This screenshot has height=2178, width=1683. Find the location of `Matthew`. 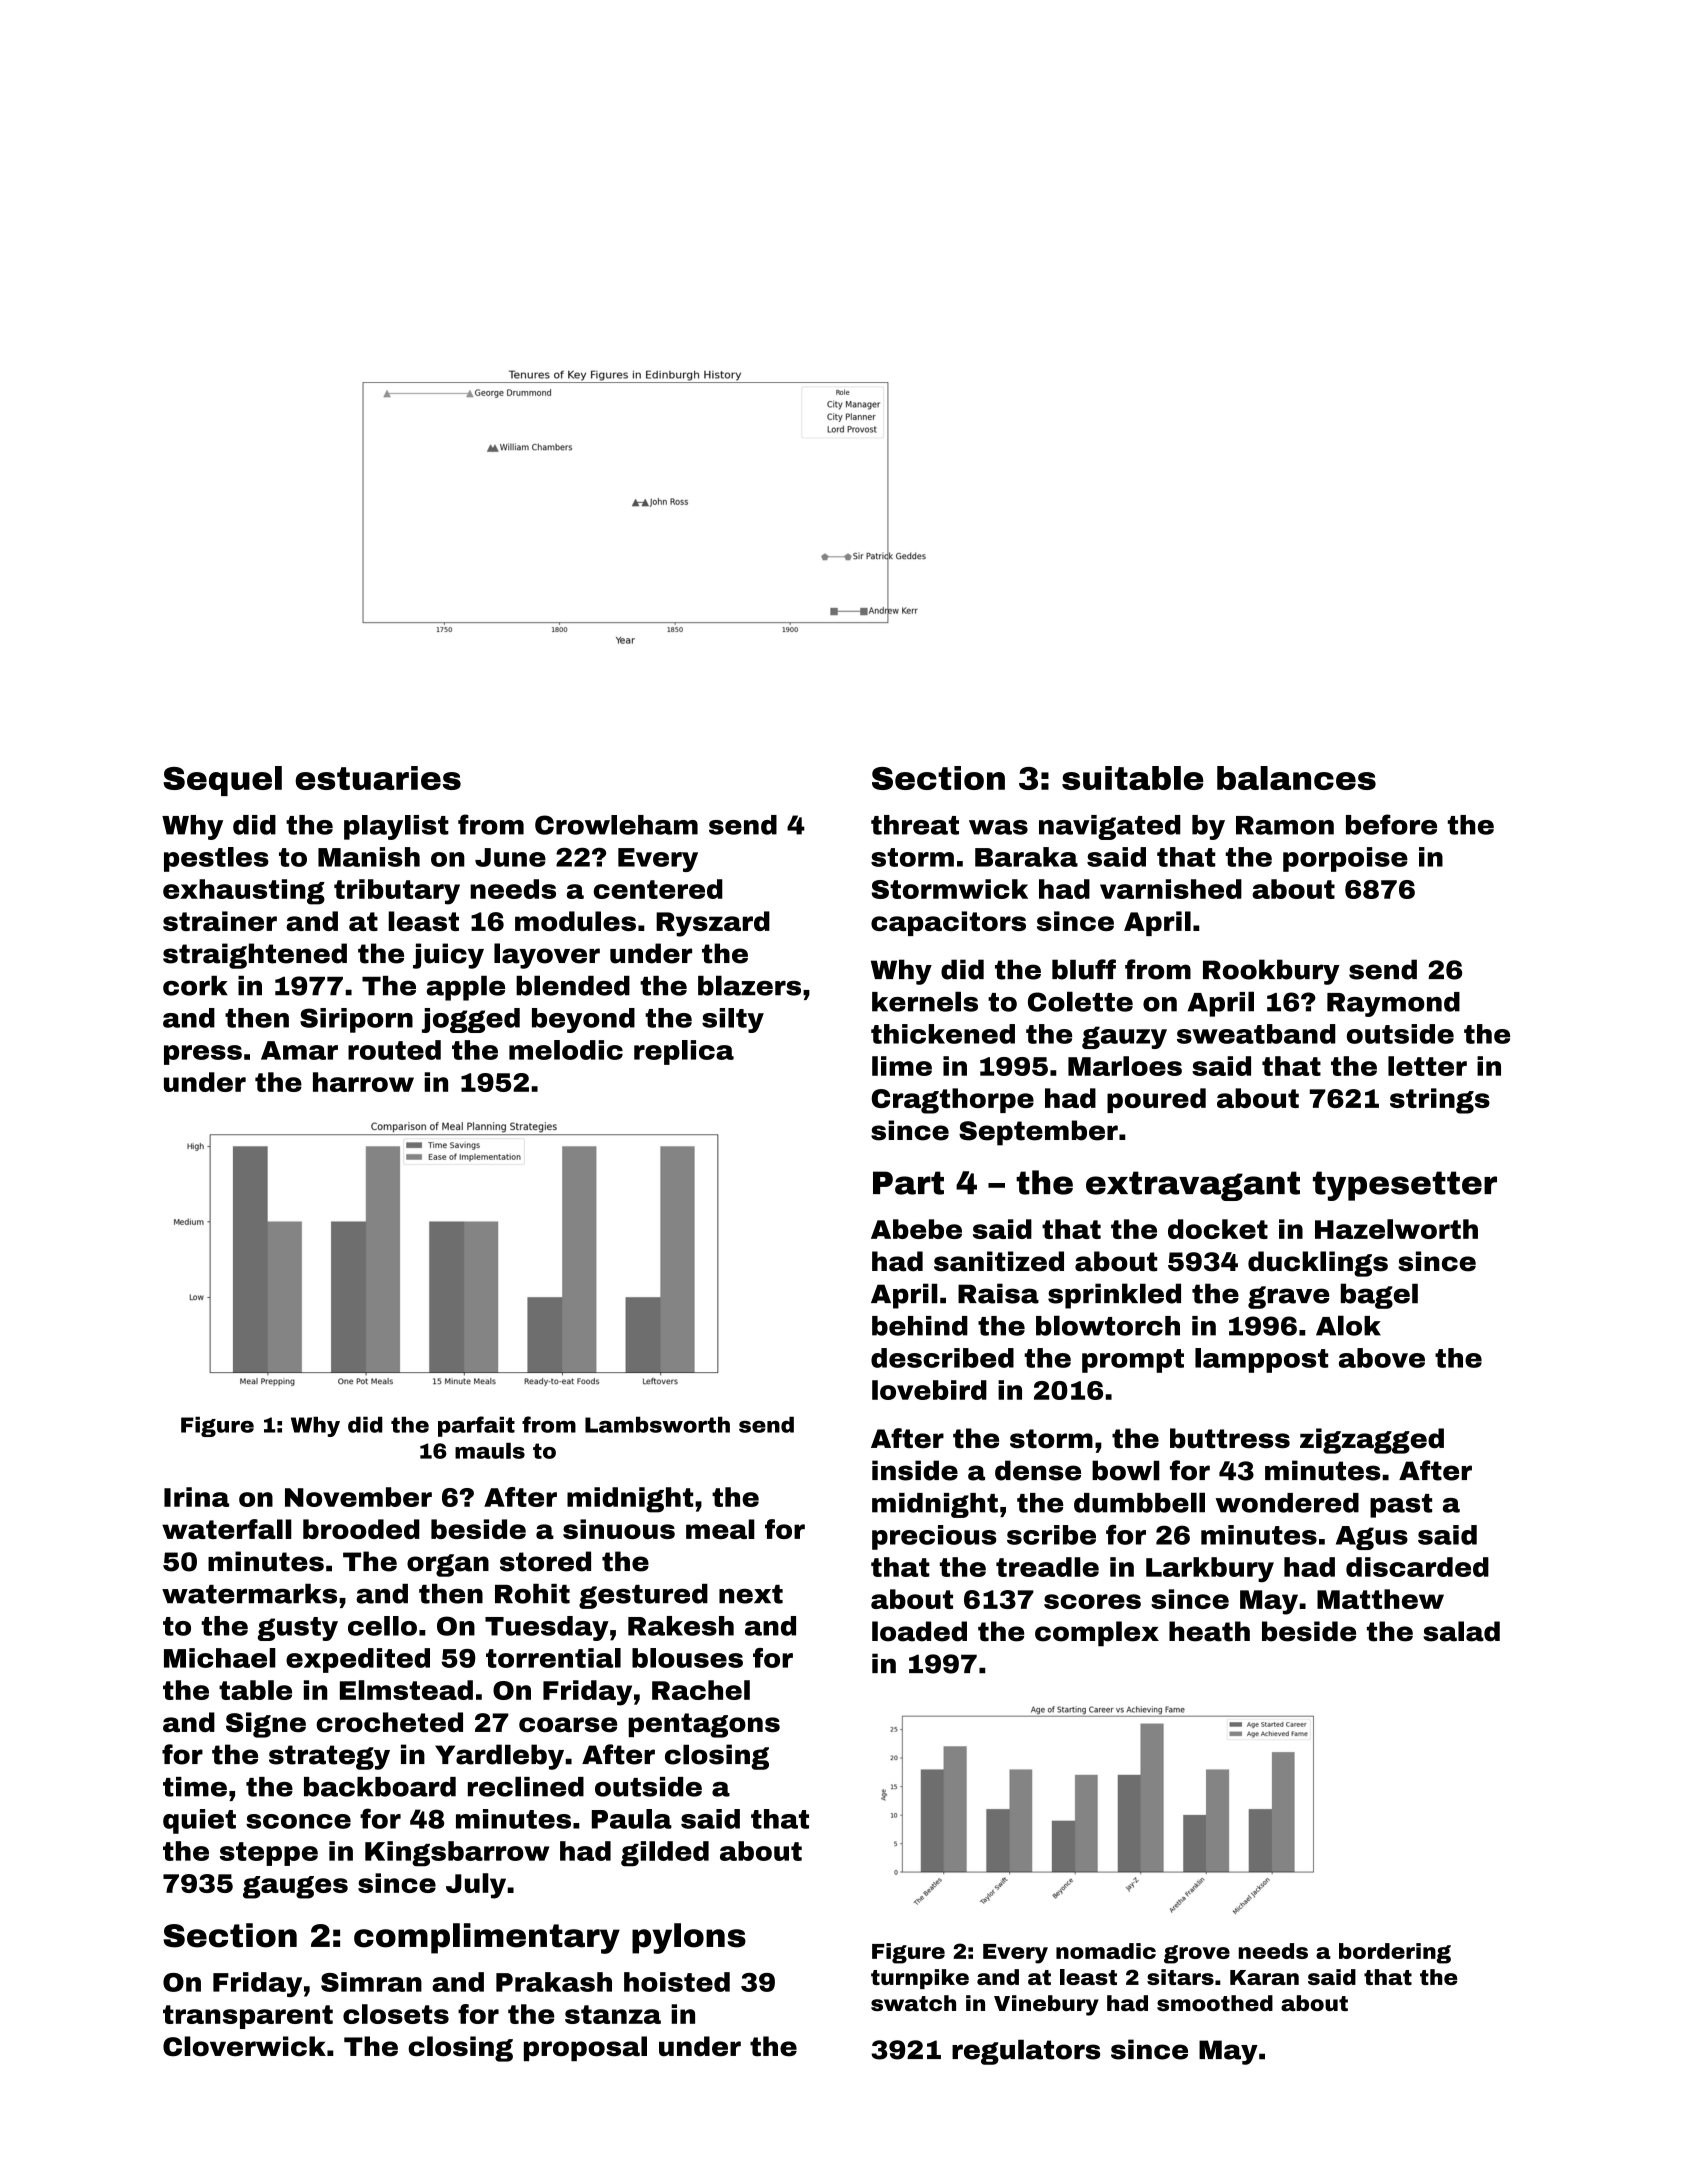

Matthew is located at coordinates (1380, 1599).
